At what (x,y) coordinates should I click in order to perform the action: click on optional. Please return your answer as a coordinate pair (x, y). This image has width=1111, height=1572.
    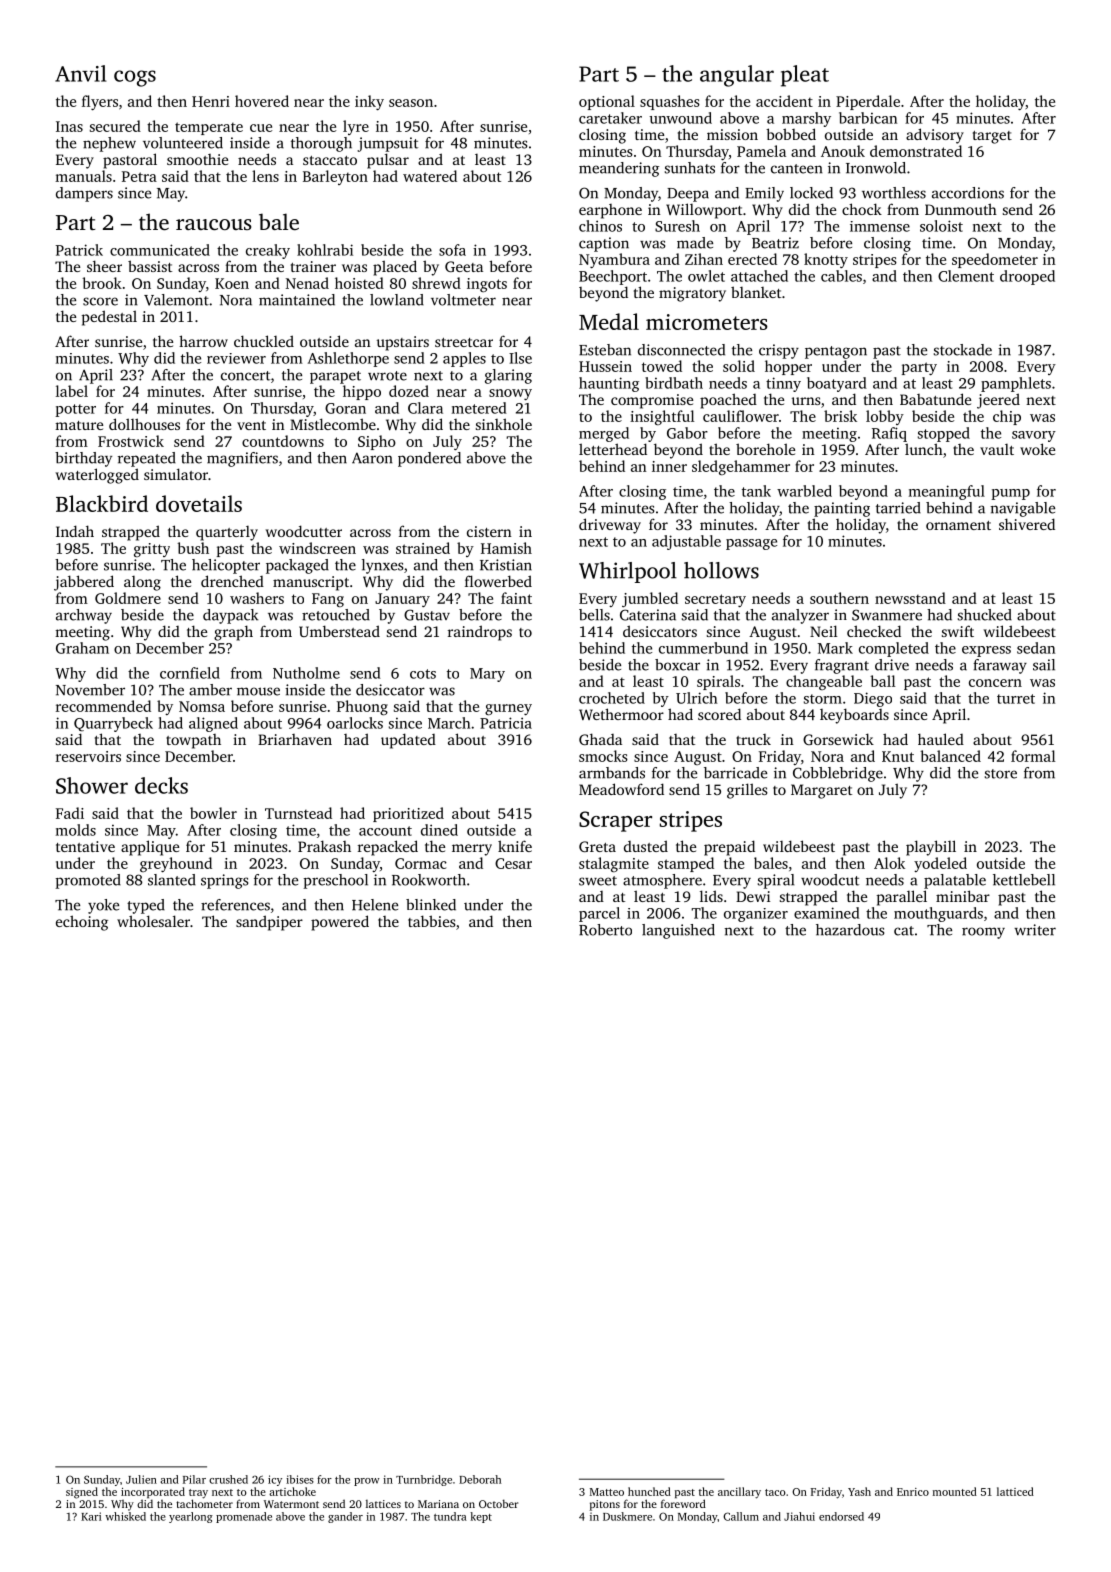
    Looking at the image, I should click on (607, 102).
